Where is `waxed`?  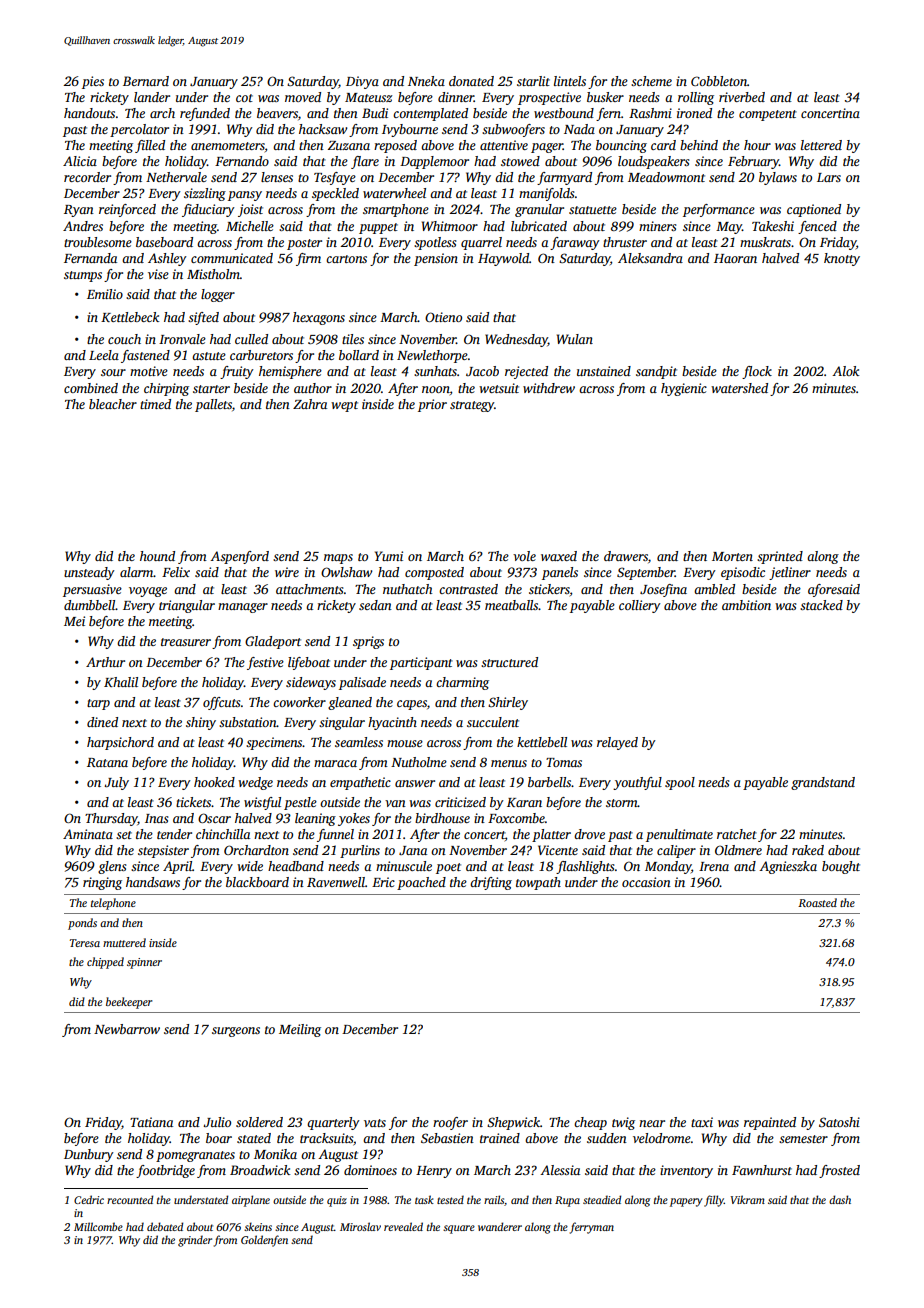 waxed is located at coordinates (559, 556).
